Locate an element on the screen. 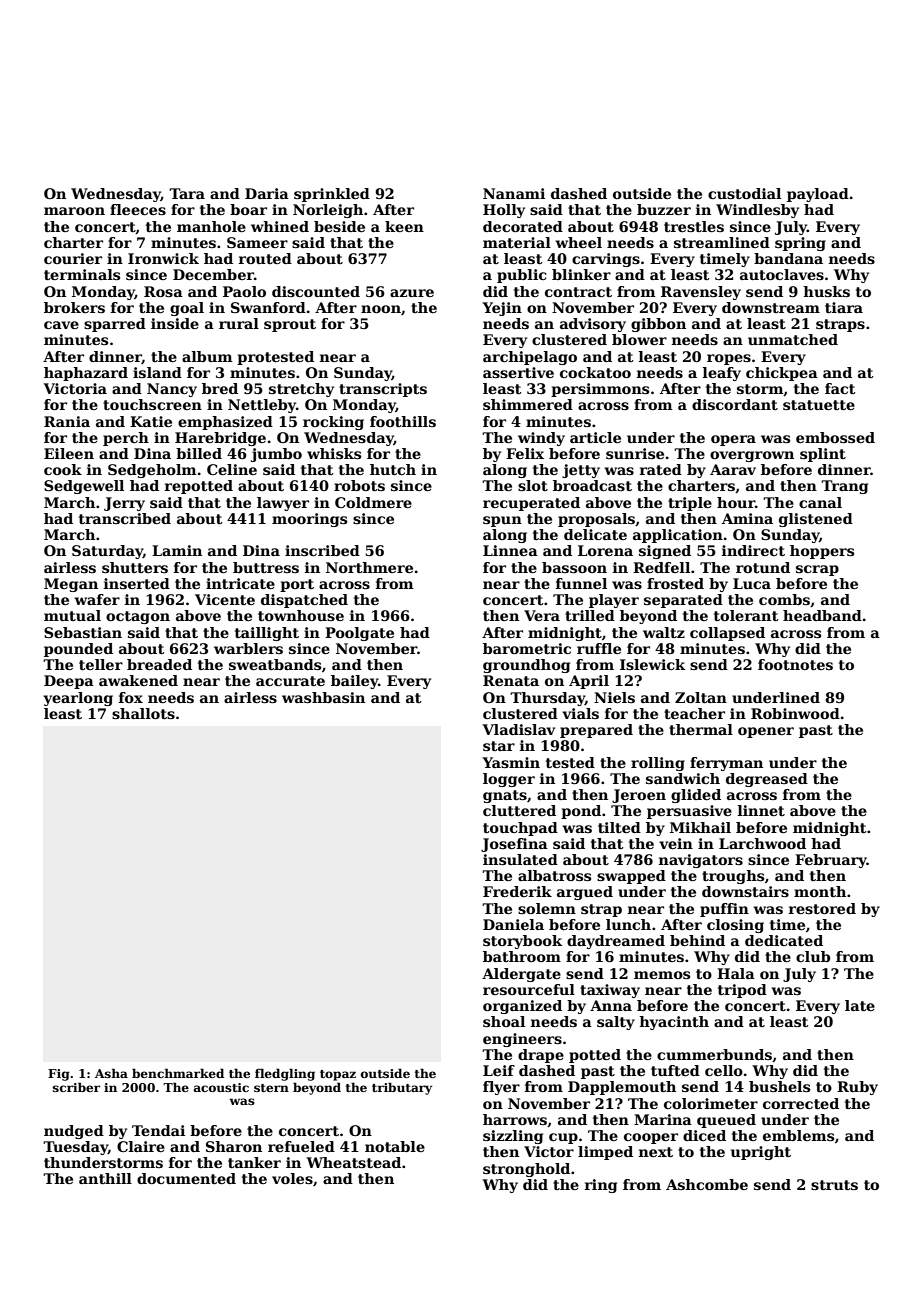 This screenshot has height=1308, width=924. Tara is located at coordinates (187, 193).
